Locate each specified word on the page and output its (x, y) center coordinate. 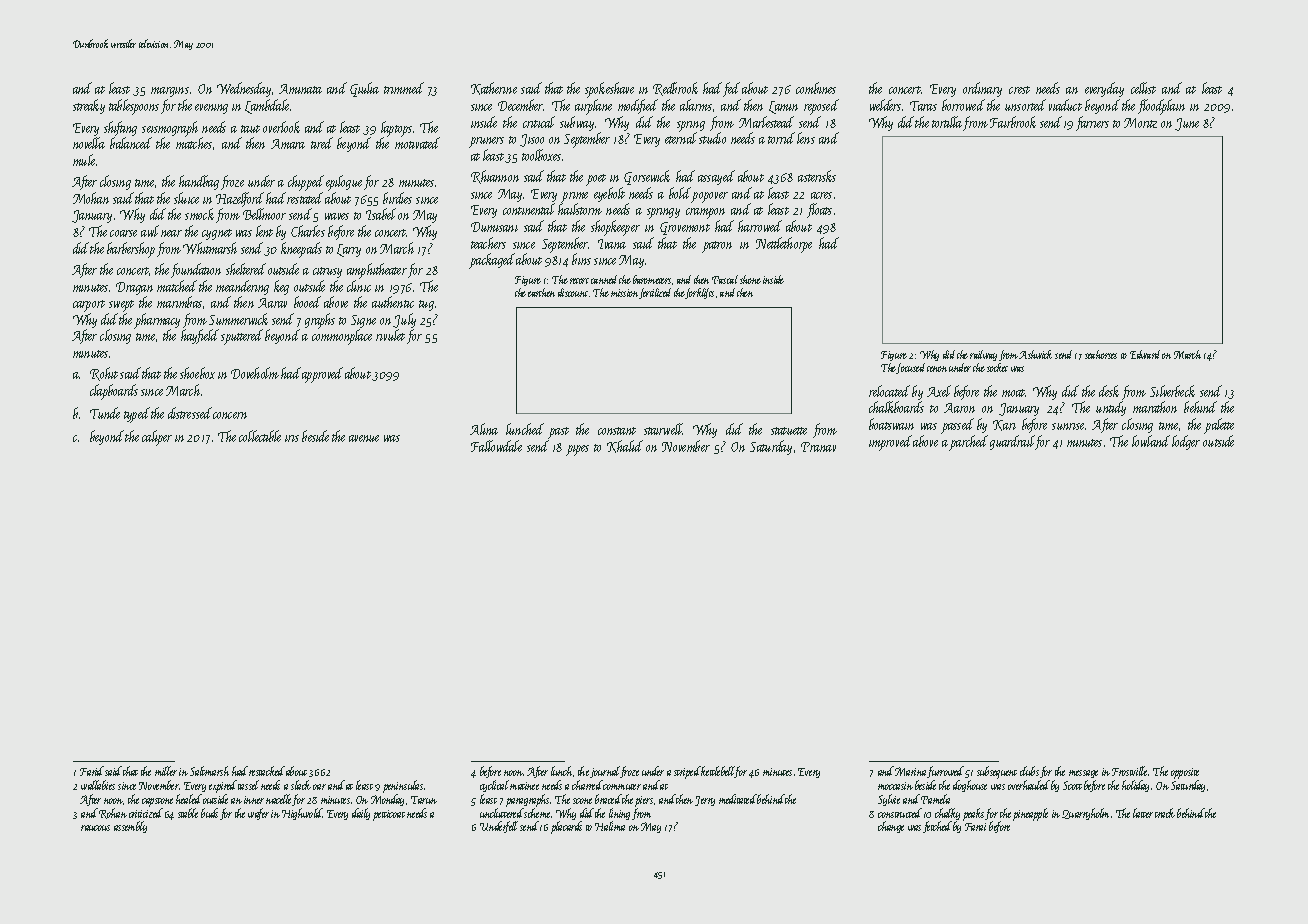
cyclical (494, 786)
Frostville (1130, 771)
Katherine (494, 88)
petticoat (389, 815)
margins (170, 92)
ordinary (982, 89)
